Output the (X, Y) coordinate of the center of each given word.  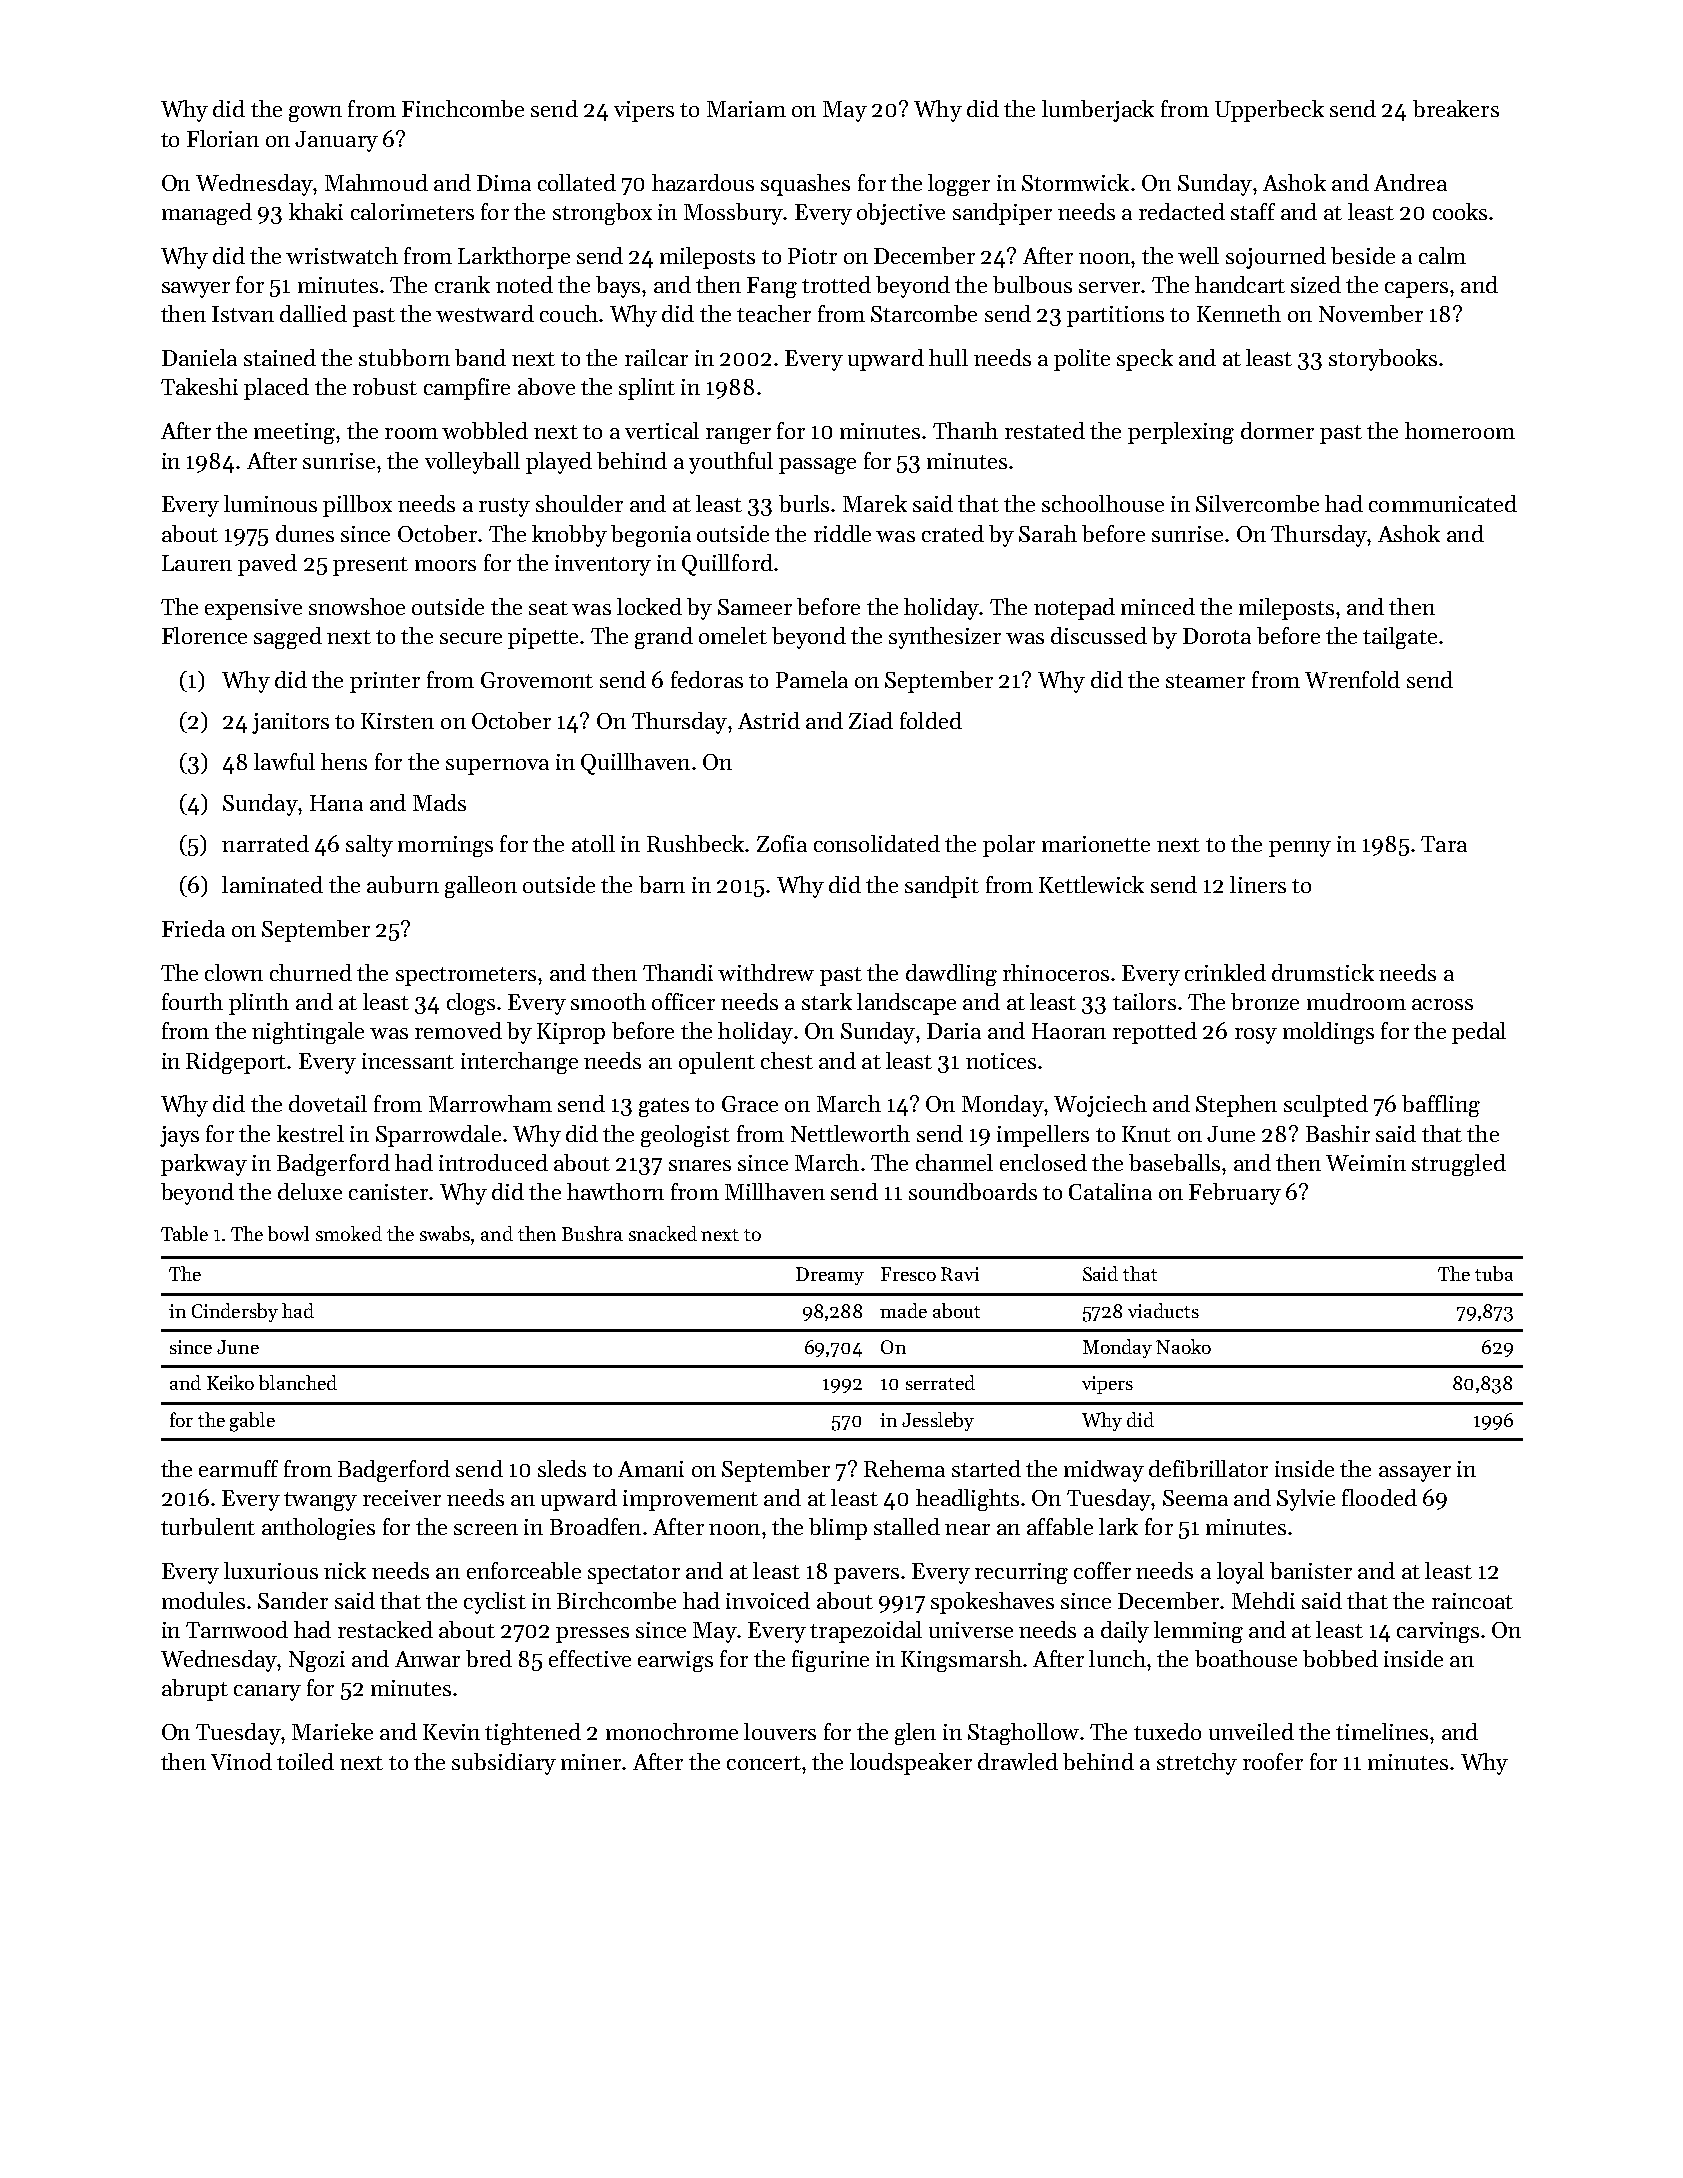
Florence (204, 635)
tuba (1494, 1273)
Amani (651, 1469)
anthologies (318, 1529)
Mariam (746, 109)
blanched (298, 1382)
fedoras (707, 679)
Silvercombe (1257, 503)
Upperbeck (1269, 111)
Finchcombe (463, 108)
